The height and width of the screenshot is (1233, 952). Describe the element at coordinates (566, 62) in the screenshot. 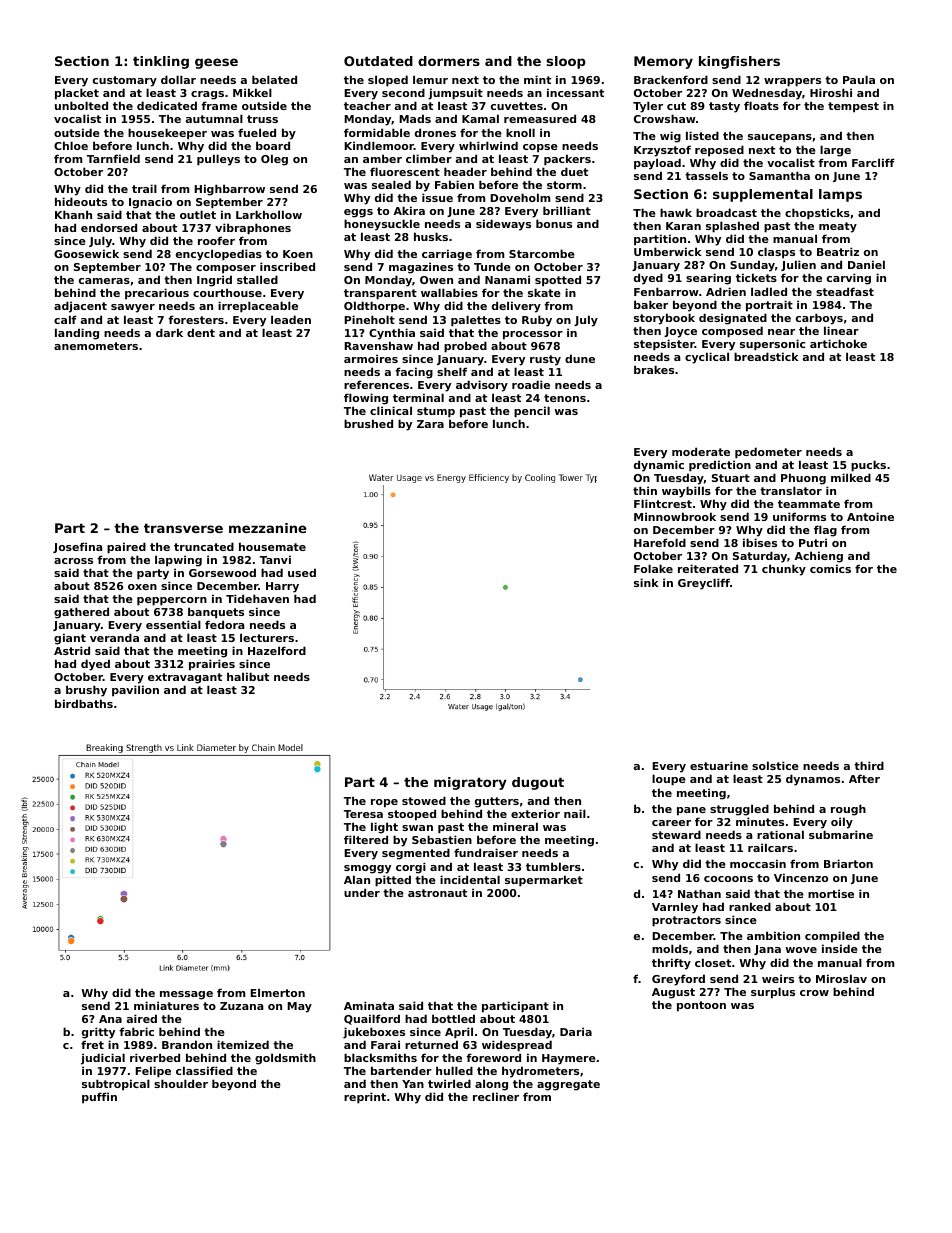

I see `sloop` at that location.
